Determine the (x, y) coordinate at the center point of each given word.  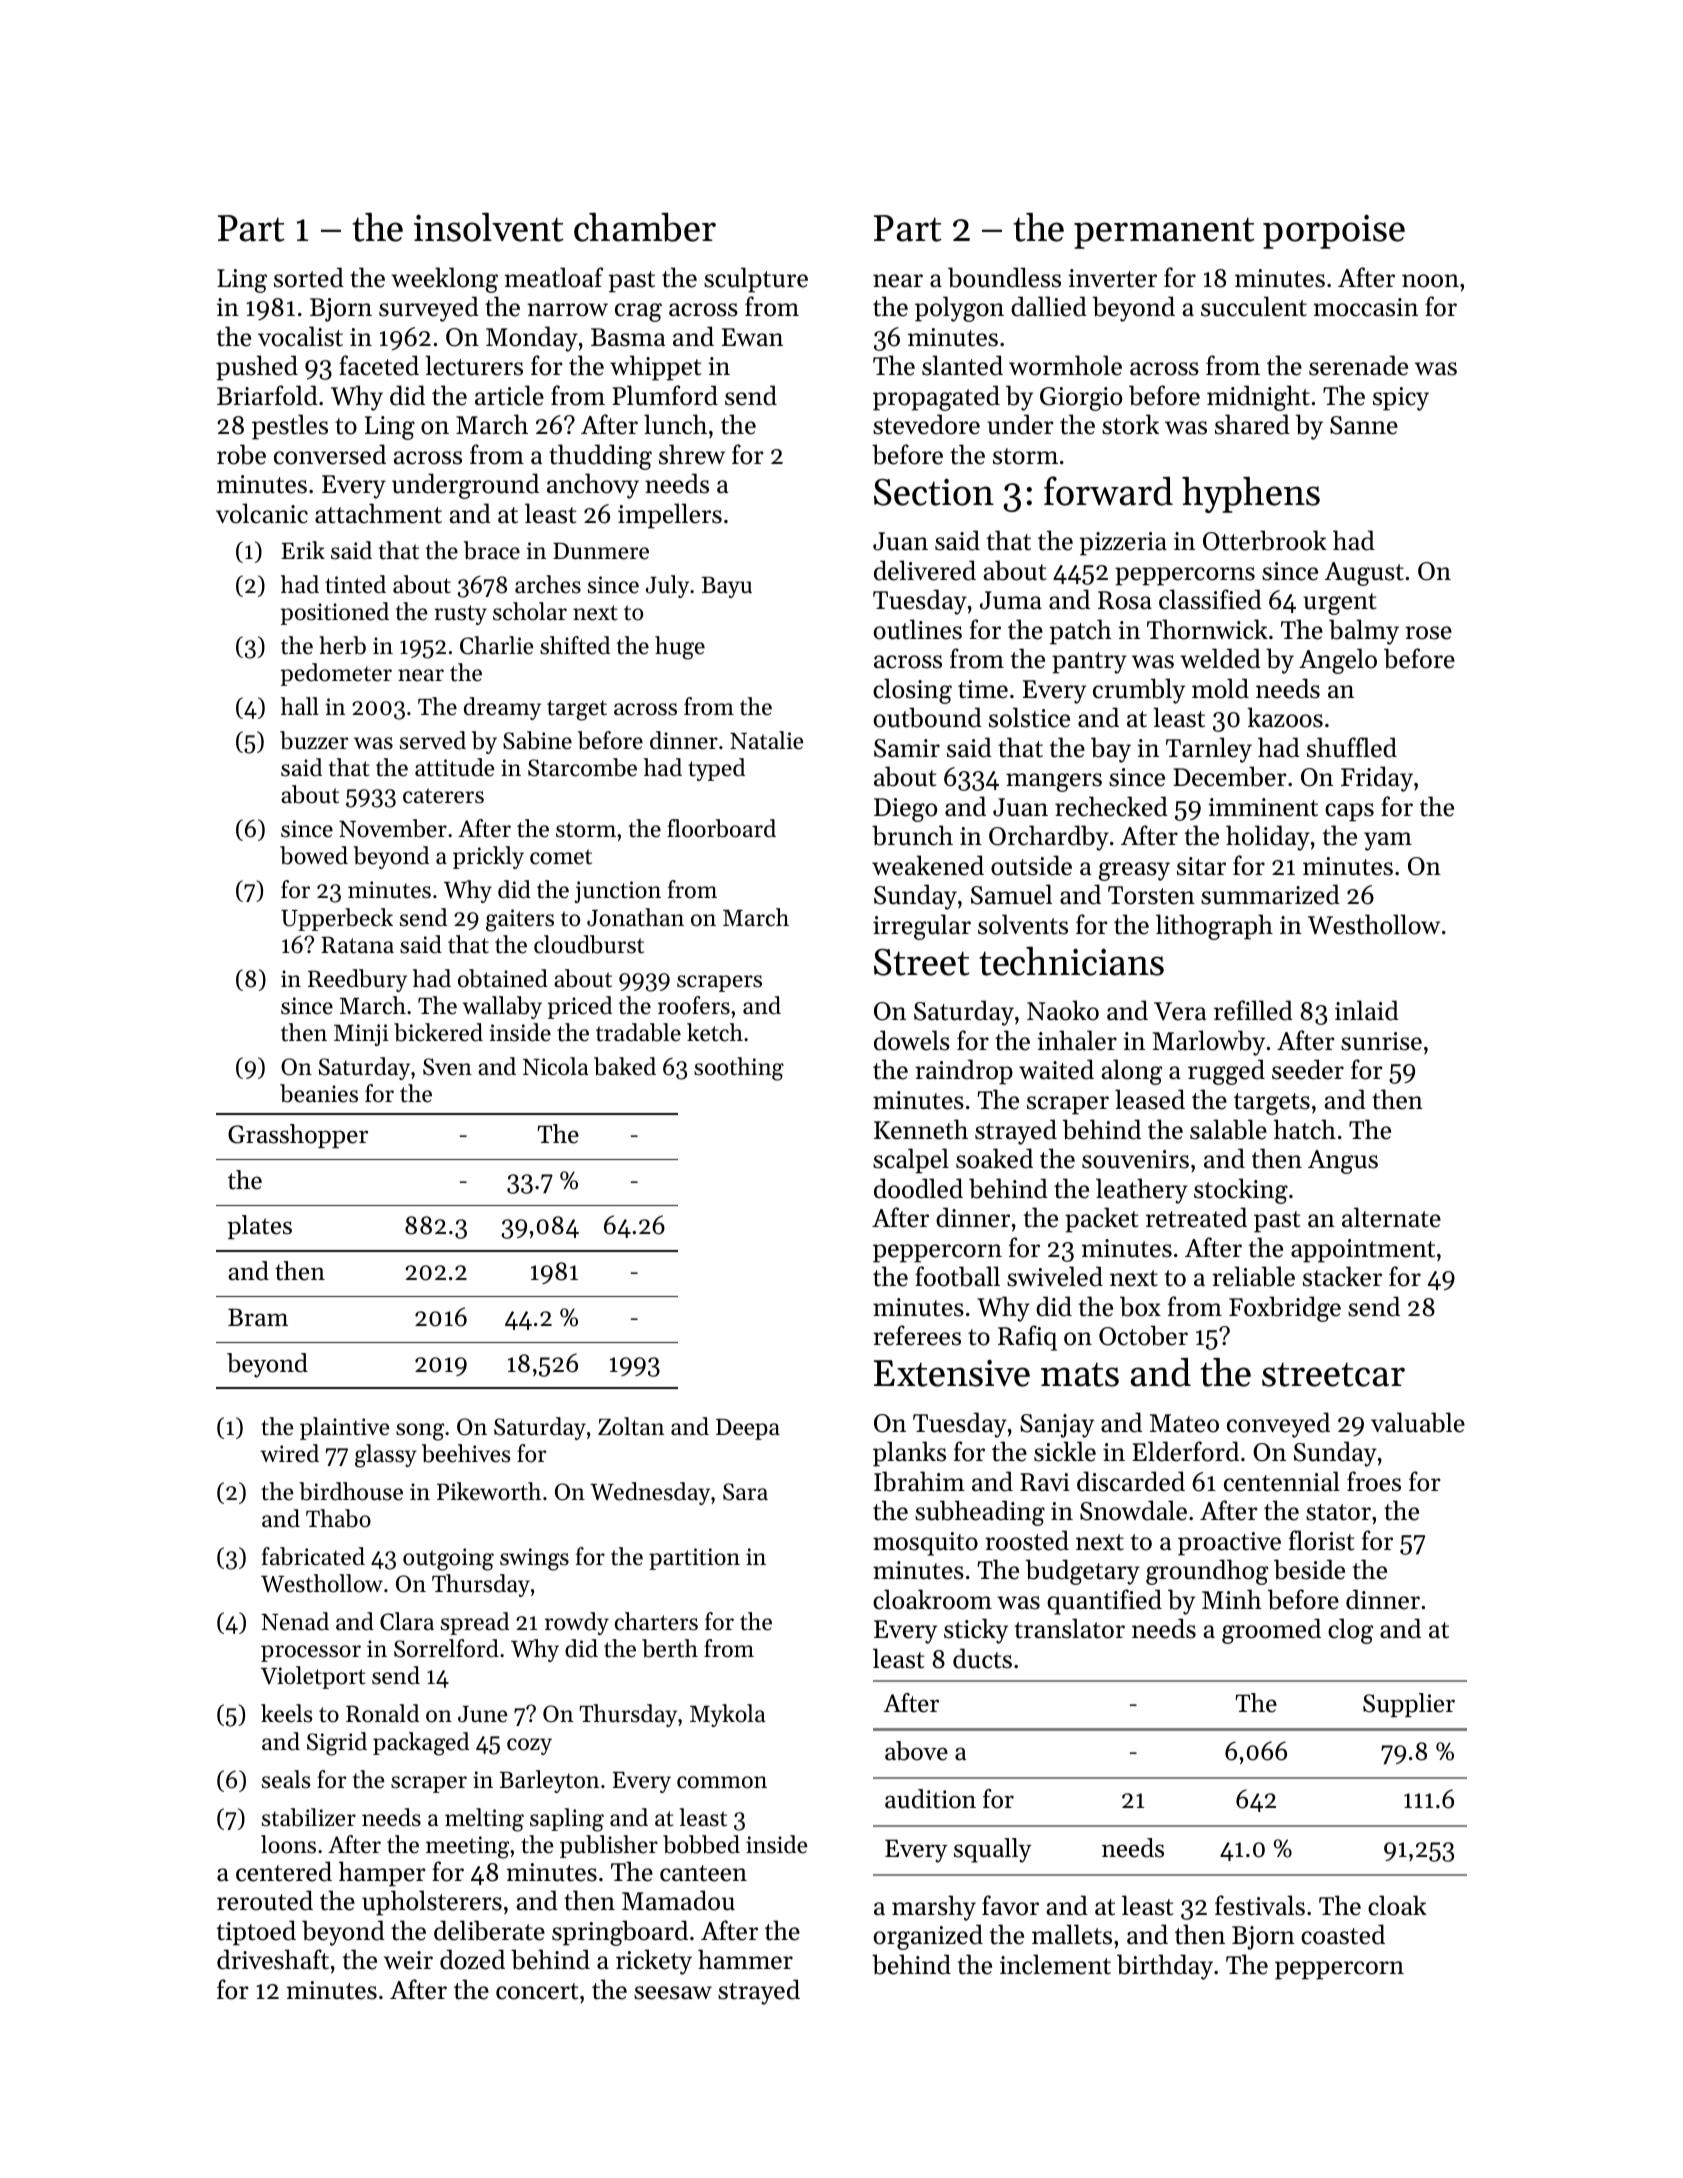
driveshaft (273, 1959)
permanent (1164, 233)
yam (1388, 841)
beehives (466, 1453)
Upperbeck (337, 919)
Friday (1377, 779)
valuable (1418, 1422)
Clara (407, 1621)
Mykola (727, 1715)
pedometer (336, 674)
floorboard (721, 828)
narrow (567, 310)
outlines (917, 629)
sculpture (756, 280)
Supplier (1409, 1705)
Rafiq (1027, 1338)
